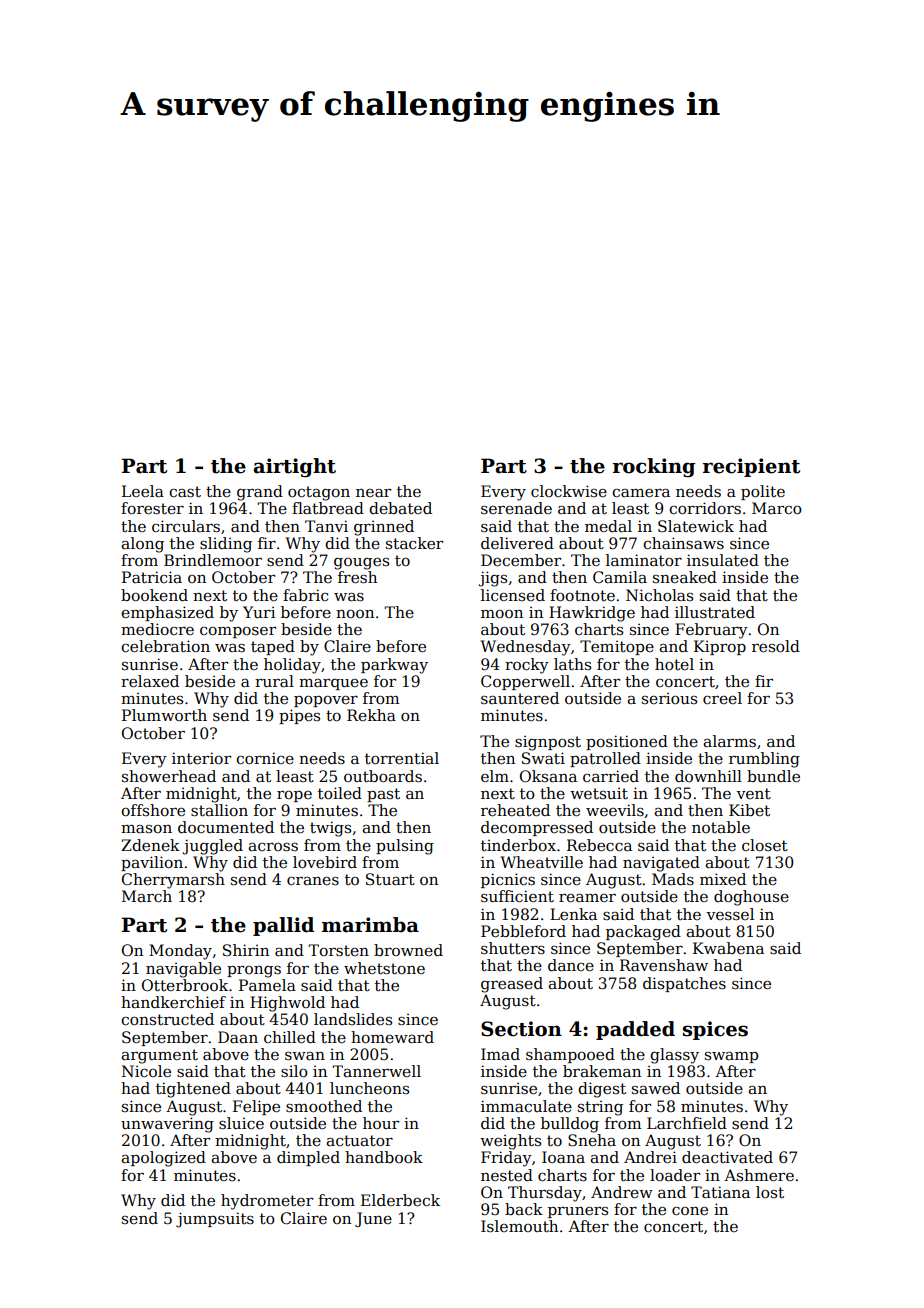 The height and width of the document is (1308, 924). Describe the element at coordinates (654, 467) in the document. I see `rocking` at that location.
